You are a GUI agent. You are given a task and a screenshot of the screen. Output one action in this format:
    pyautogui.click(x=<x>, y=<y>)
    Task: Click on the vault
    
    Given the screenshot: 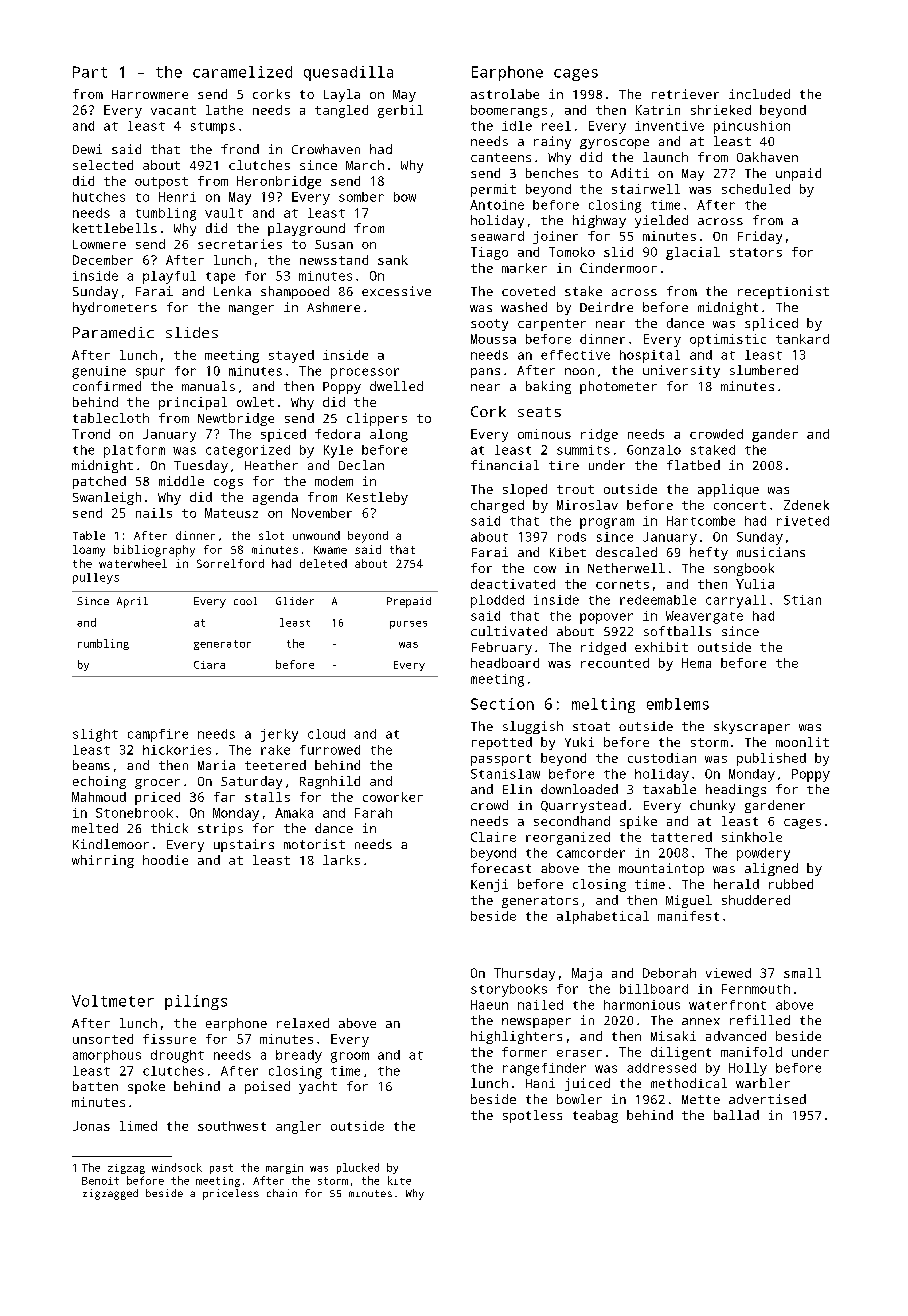 What is the action you would take?
    pyautogui.click(x=224, y=213)
